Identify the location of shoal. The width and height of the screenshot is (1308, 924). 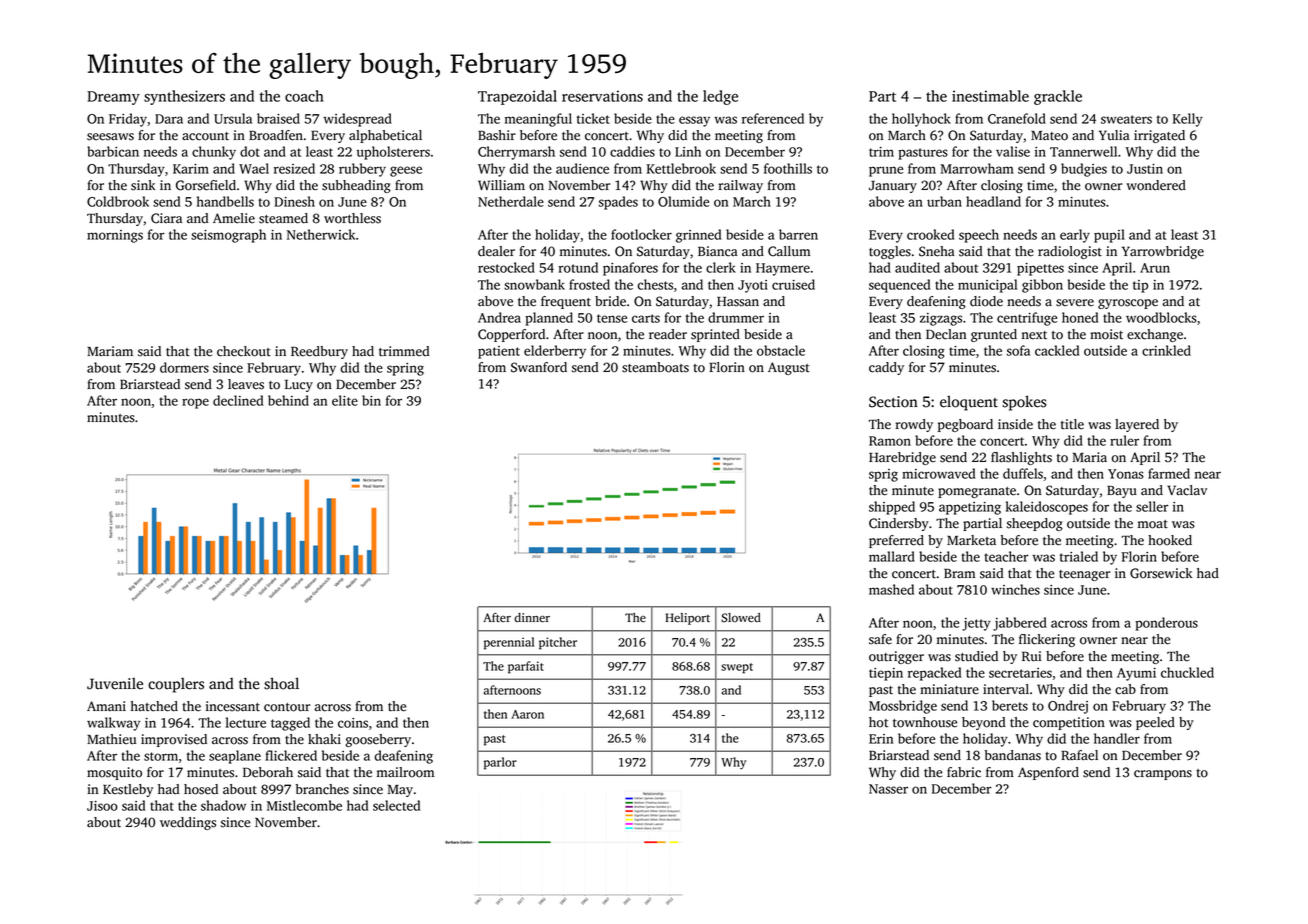
(281, 683).
